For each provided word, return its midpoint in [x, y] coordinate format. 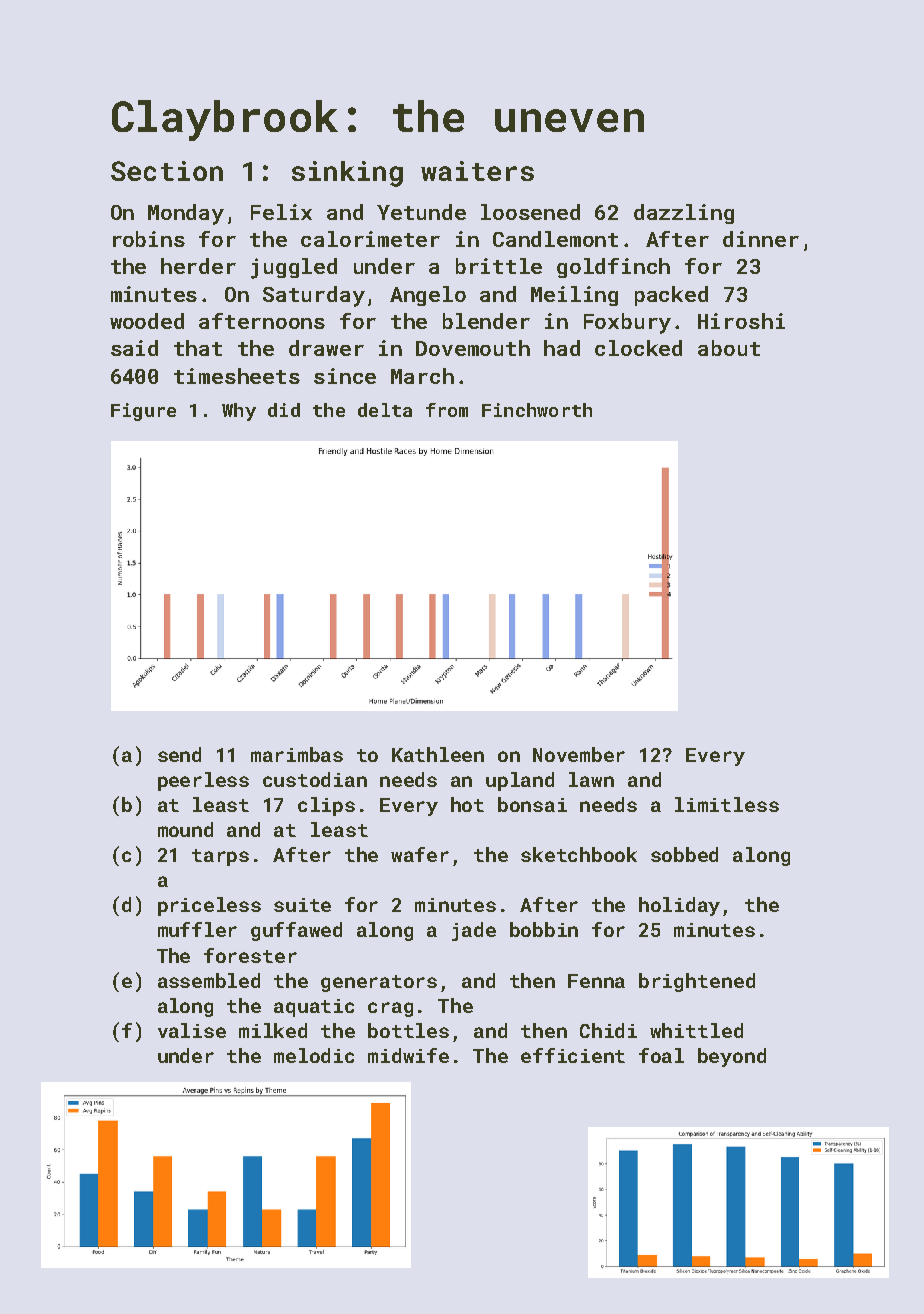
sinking [347, 174]
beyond [732, 1057]
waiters [477, 171]
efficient [573, 1055]
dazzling [684, 214]
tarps [220, 857]
